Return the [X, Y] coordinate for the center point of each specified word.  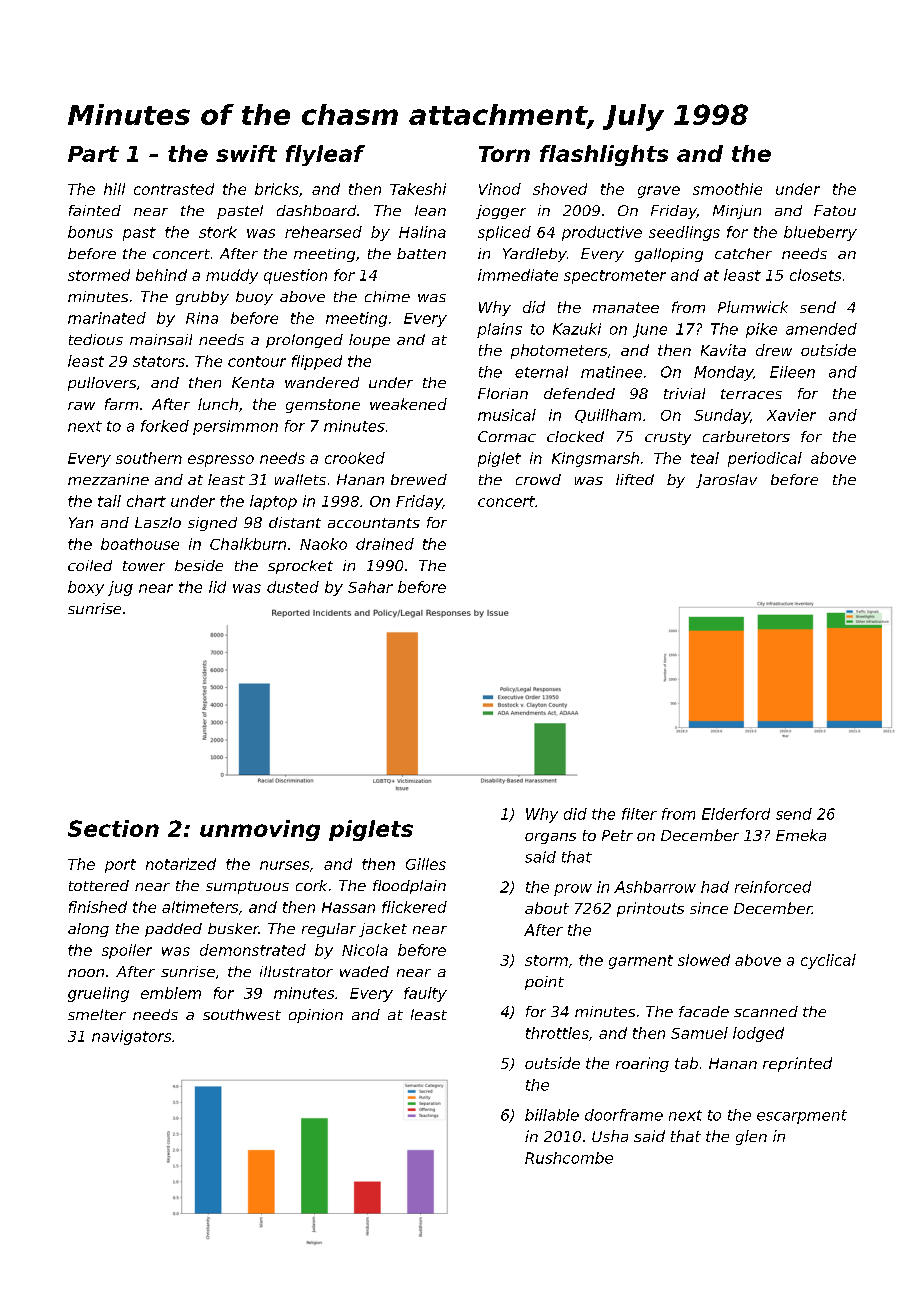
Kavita [723, 350]
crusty [668, 438]
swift [246, 153]
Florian [503, 393]
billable [552, 1115]
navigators [131, 1037]
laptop [273, 502]
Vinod [500, 189]
